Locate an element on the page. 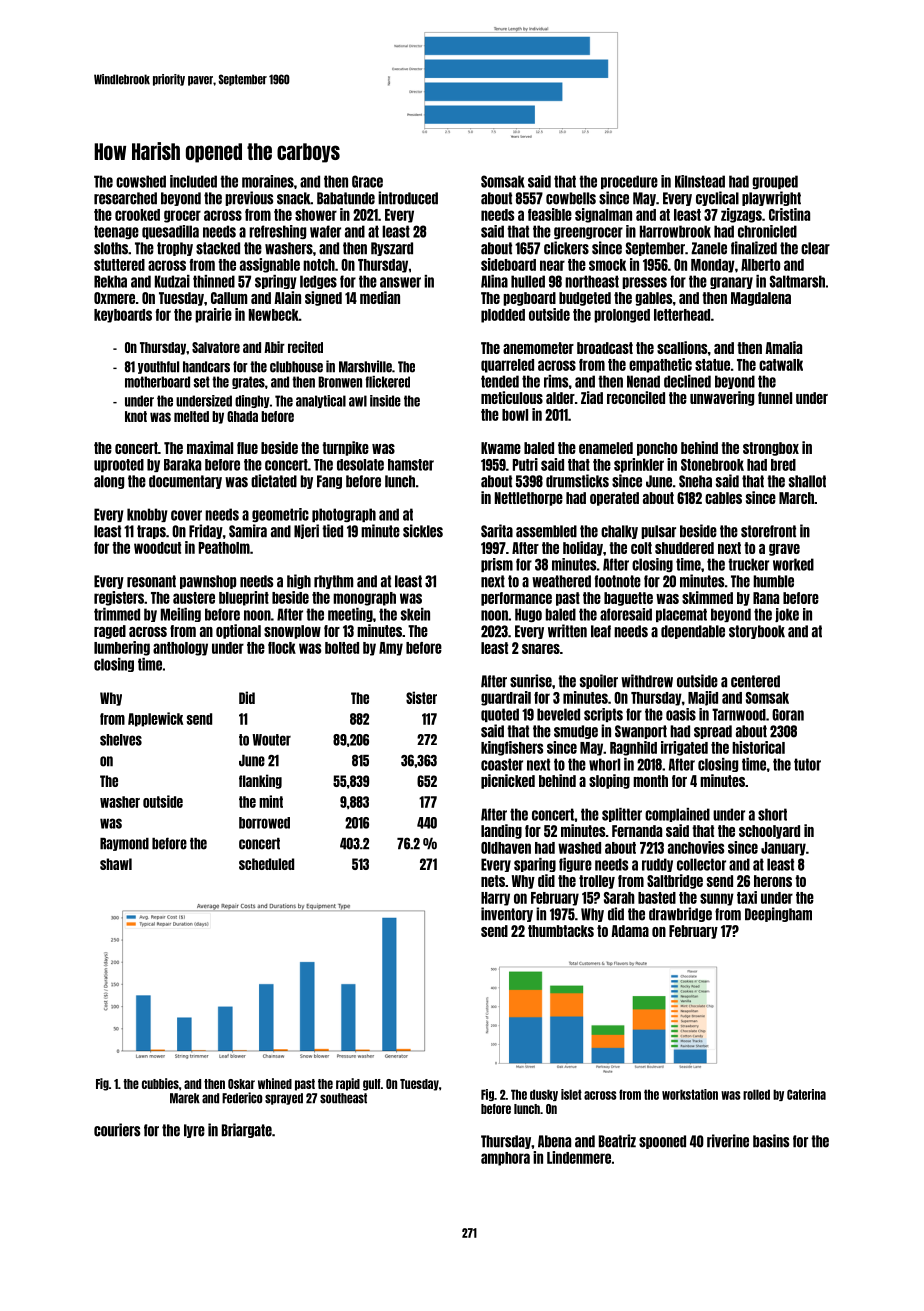  rolled is located at coordinates (756, 1094).
